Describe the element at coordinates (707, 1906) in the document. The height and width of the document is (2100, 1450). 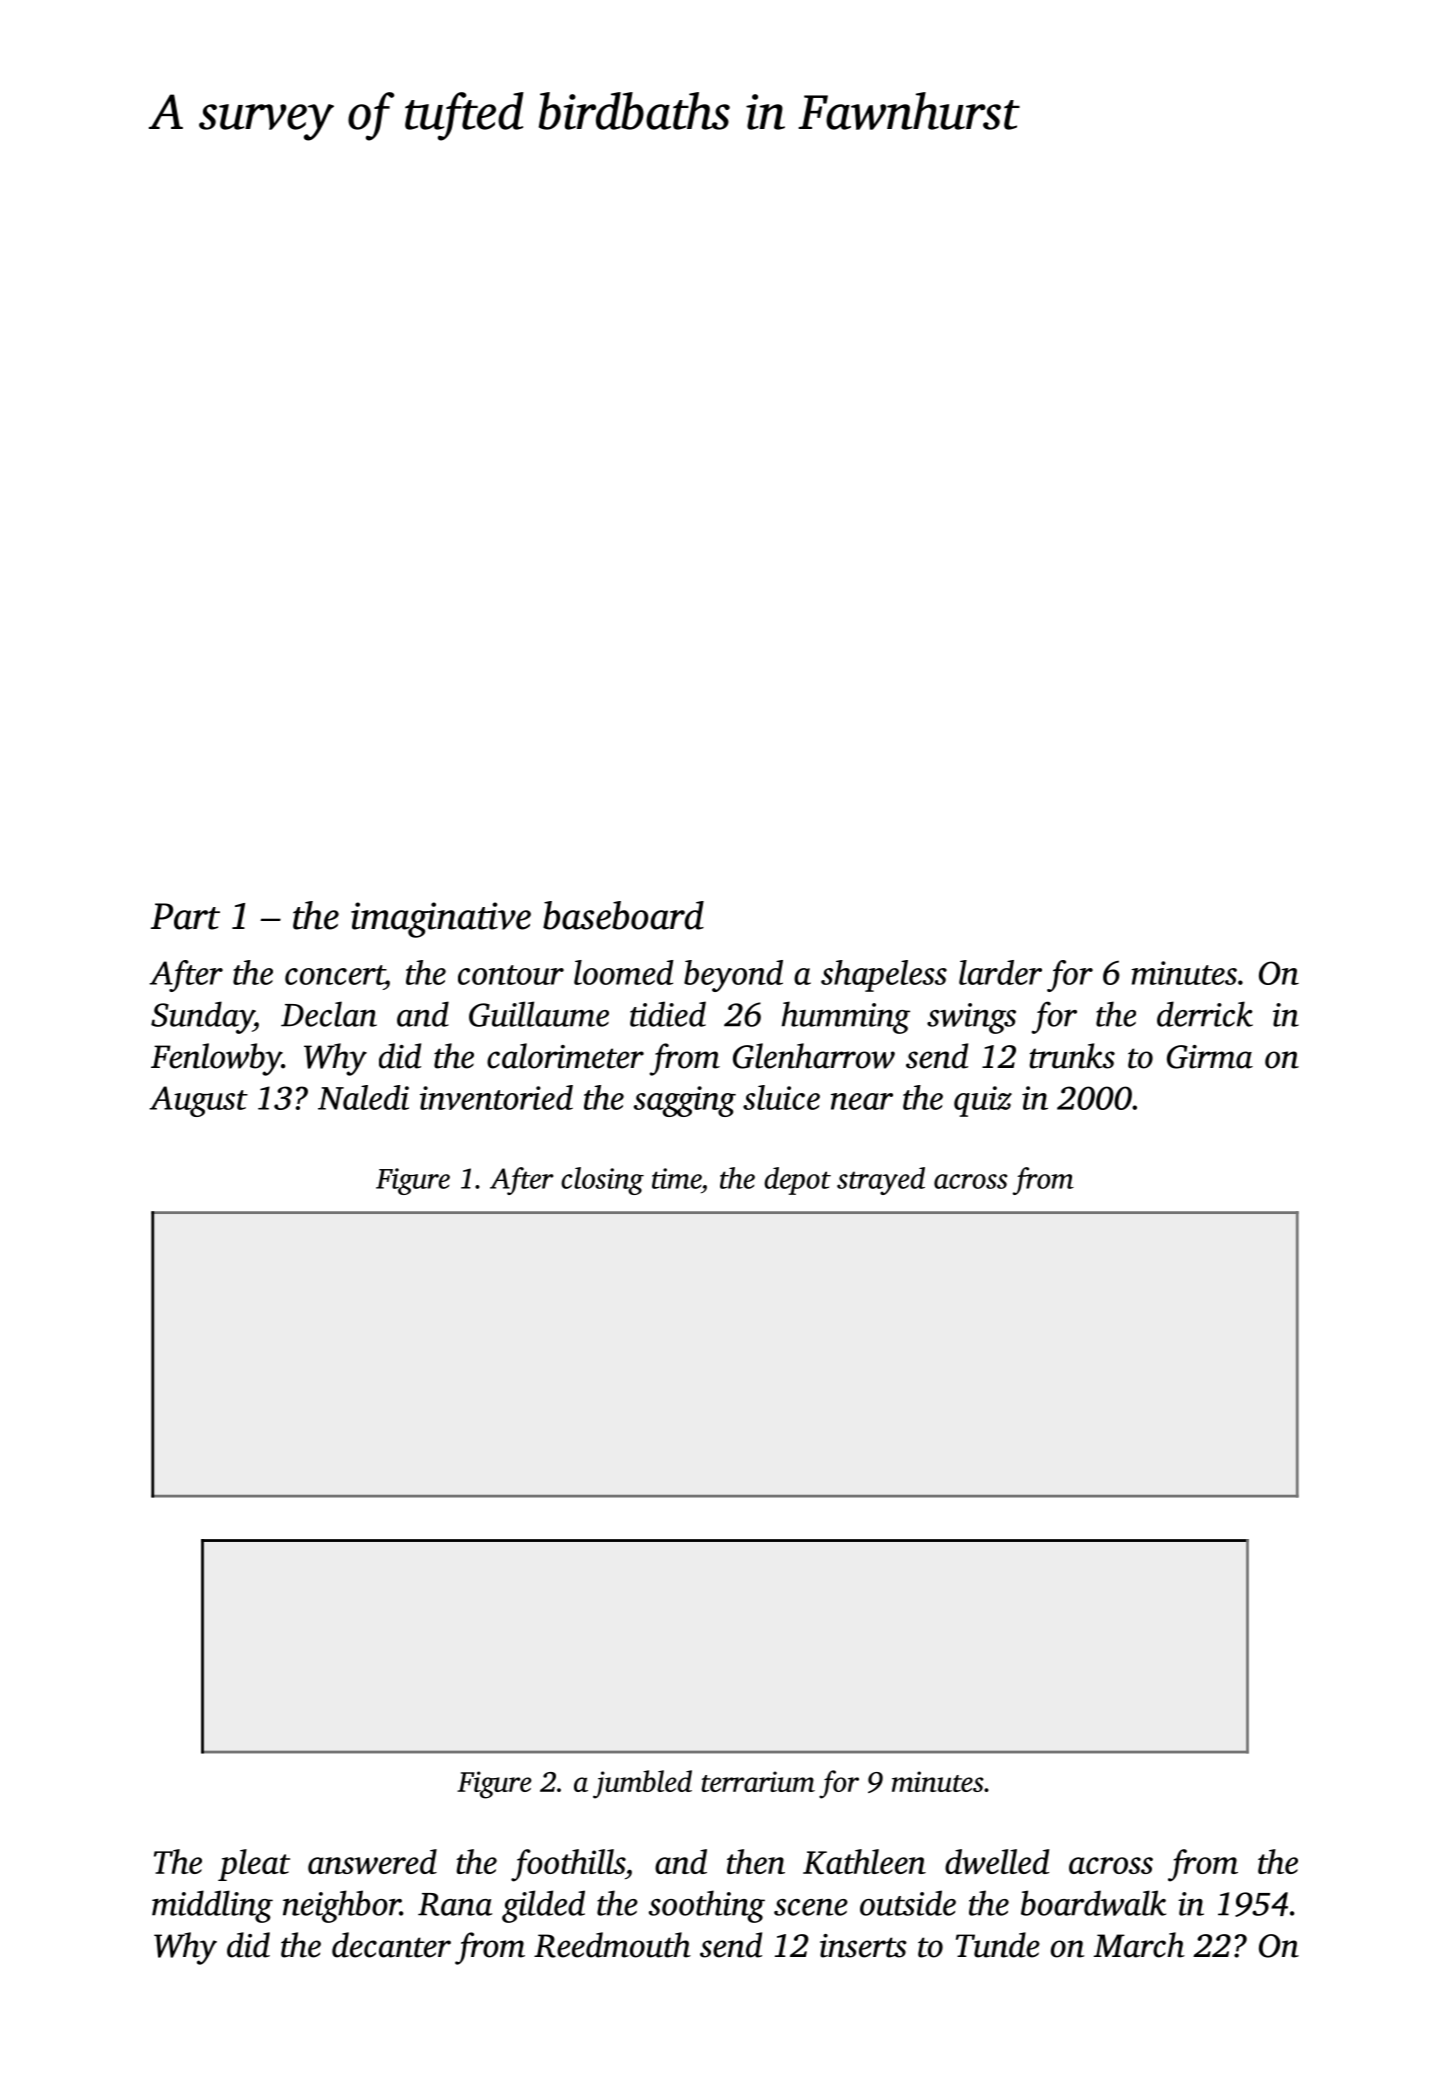
I see `soothing` at that location.
